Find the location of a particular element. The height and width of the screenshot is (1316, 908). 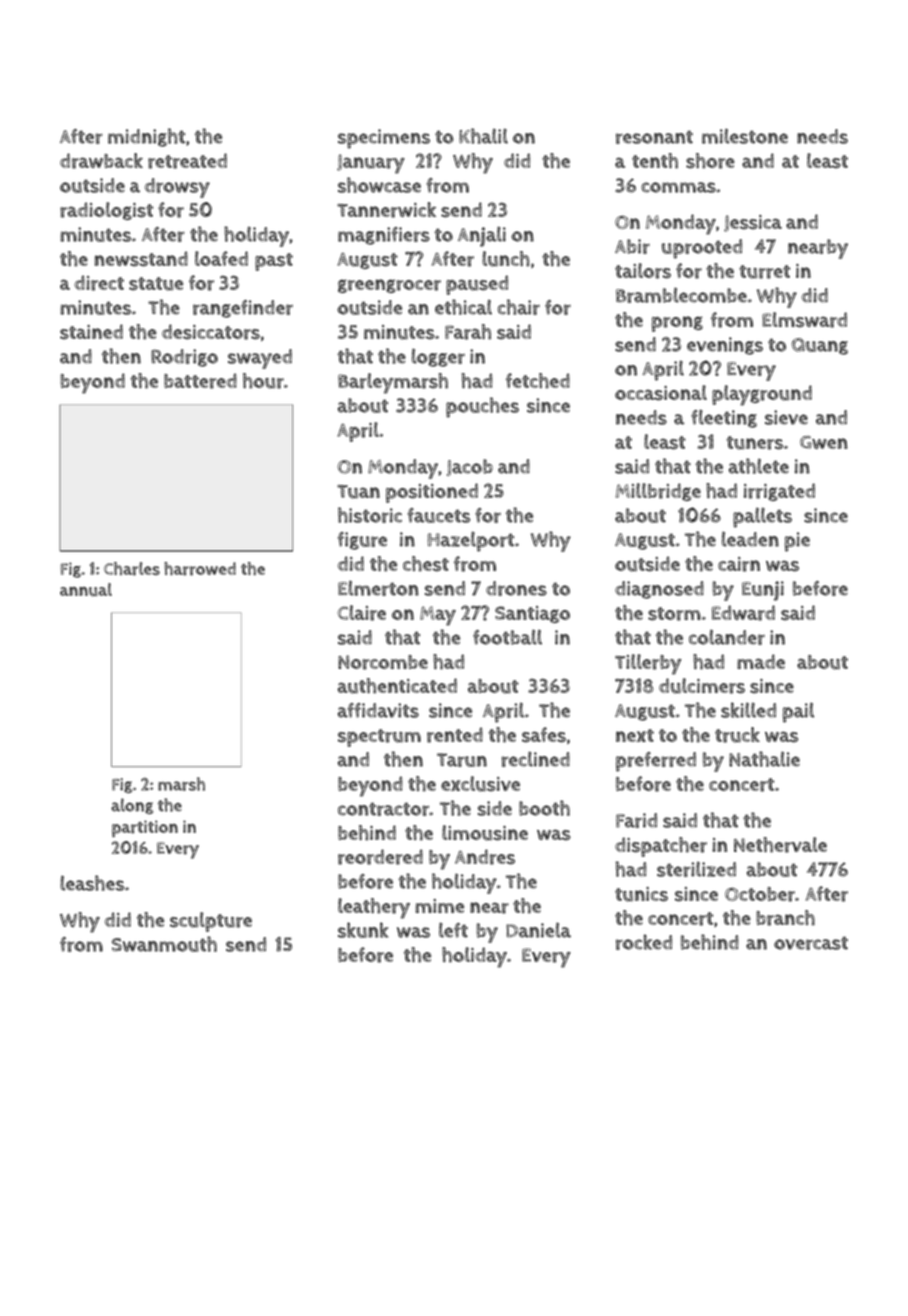

evenings is located at coordinates (725, 346).
